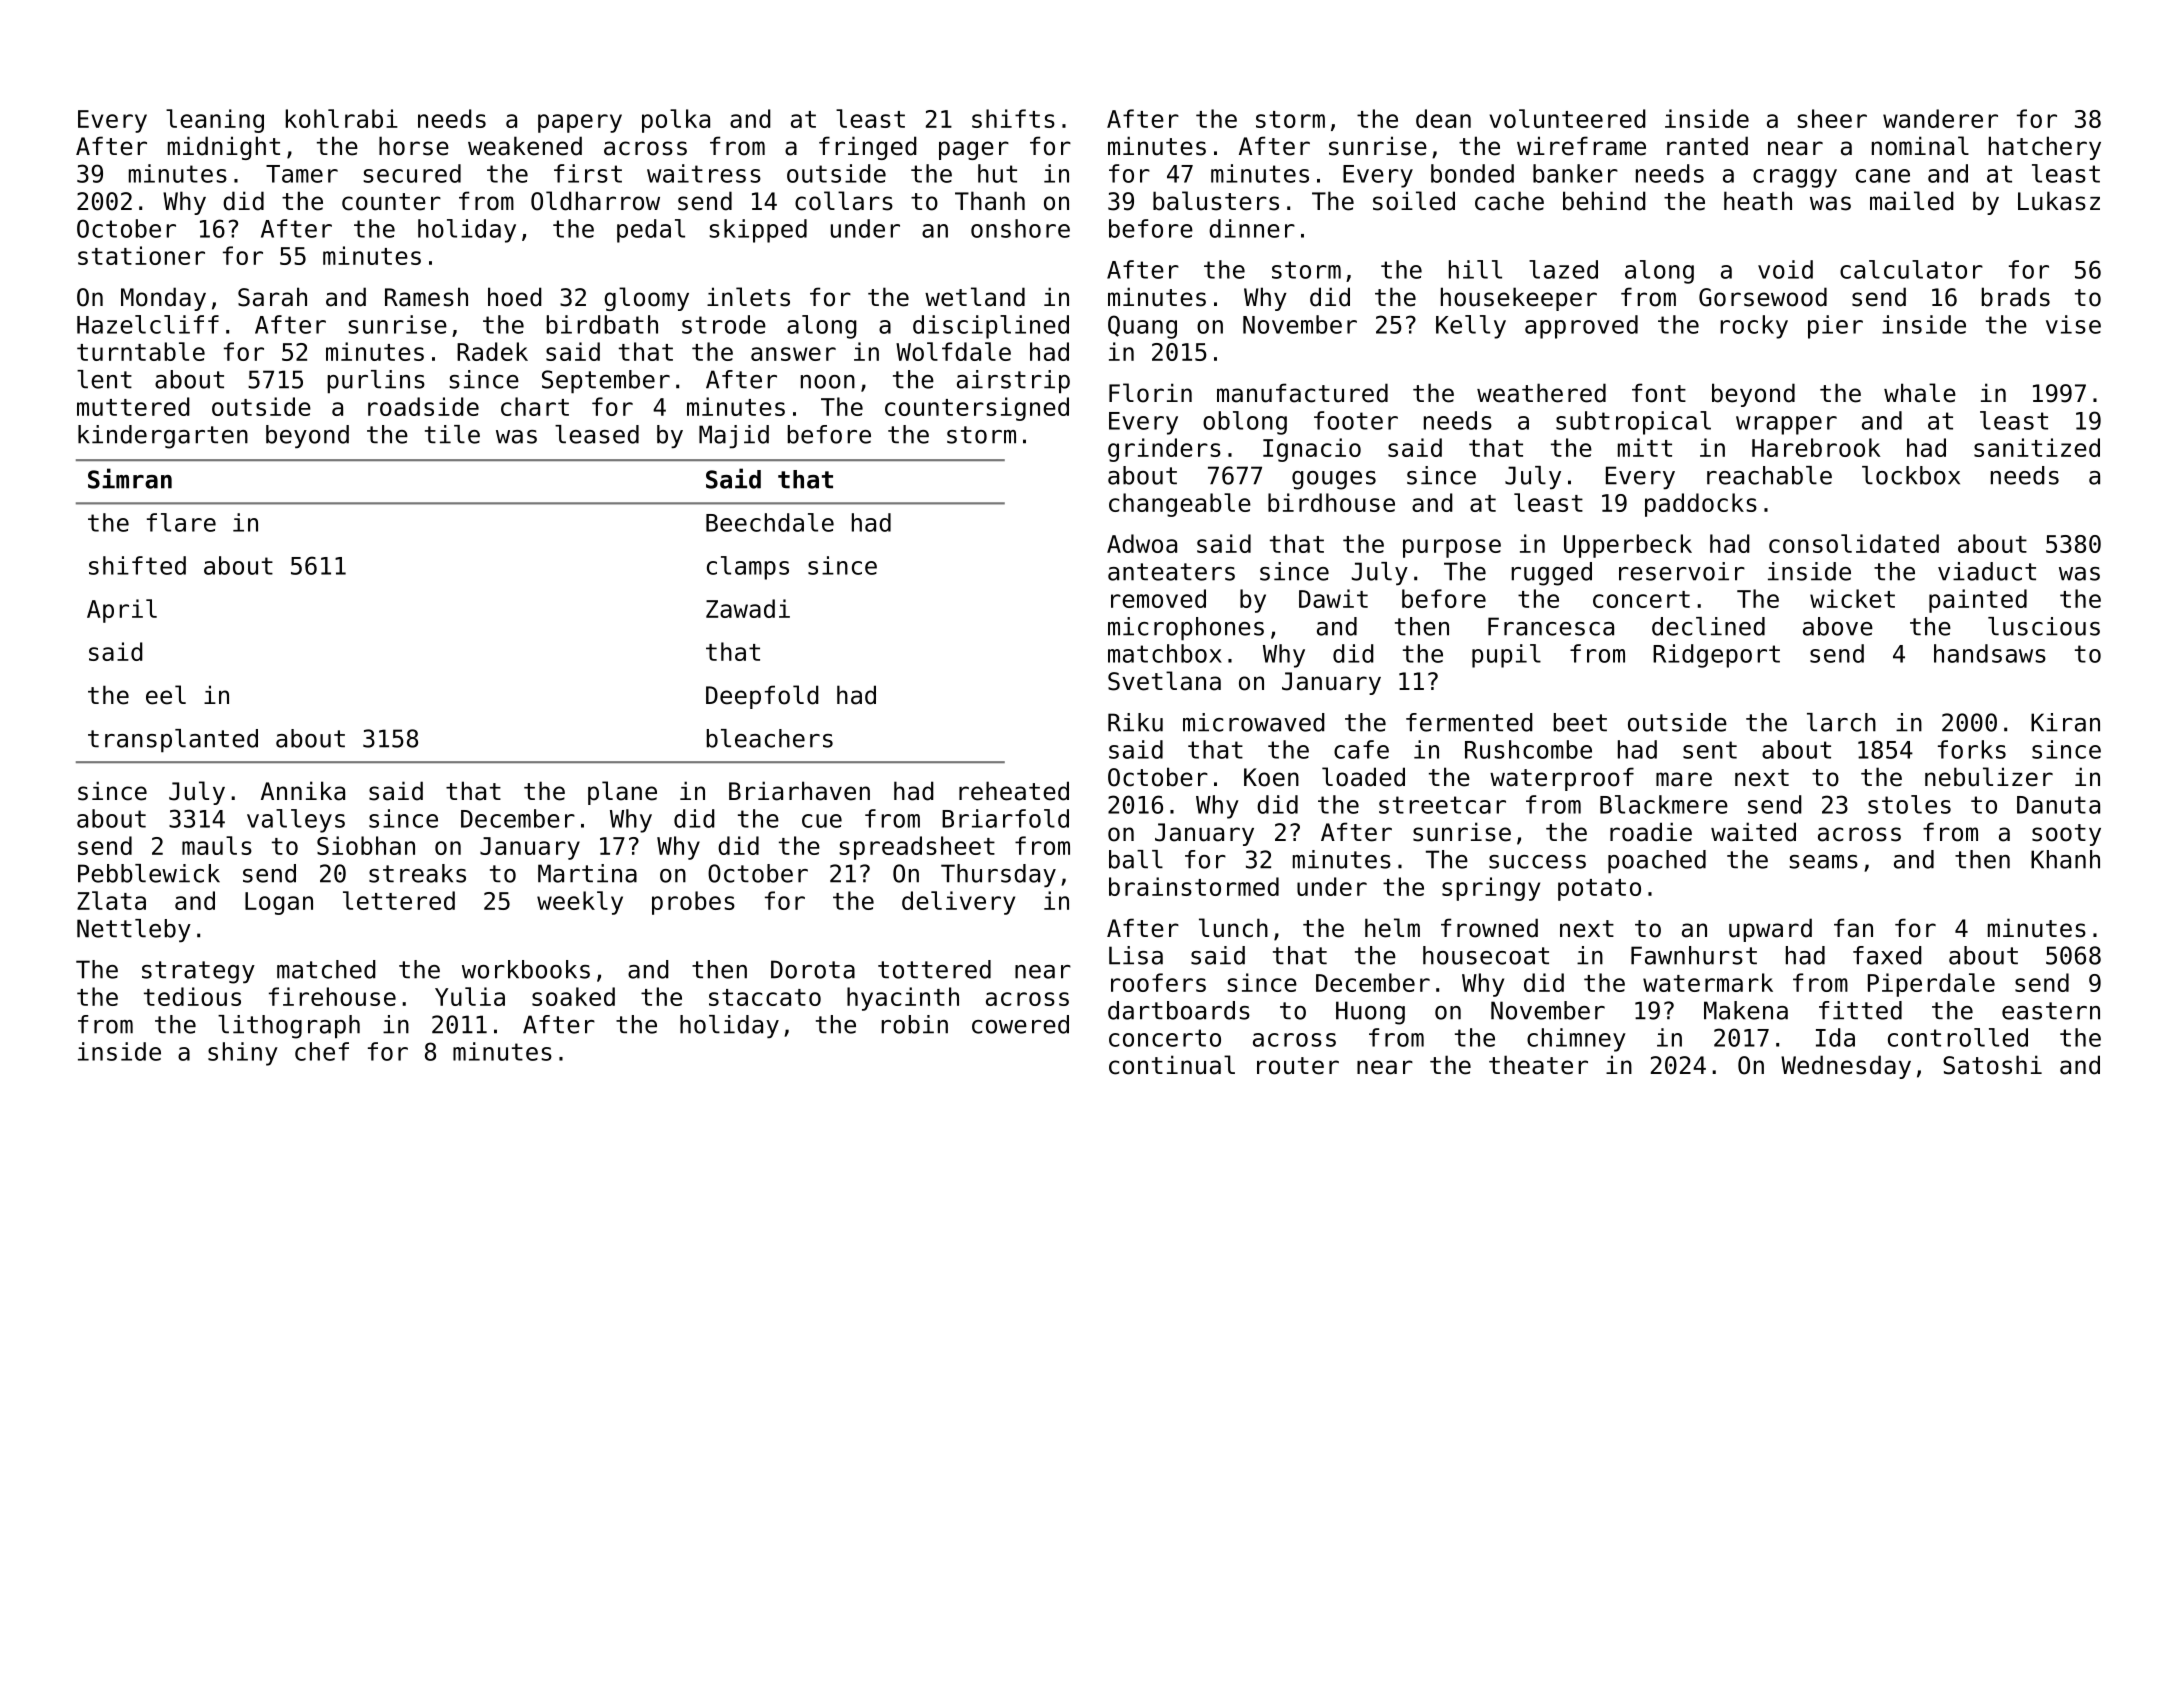 This document has height=1683, width=2178. What do you see at coordinates (975, 297) in the document?
I see `wetland` at bounding box center [975, 297].
